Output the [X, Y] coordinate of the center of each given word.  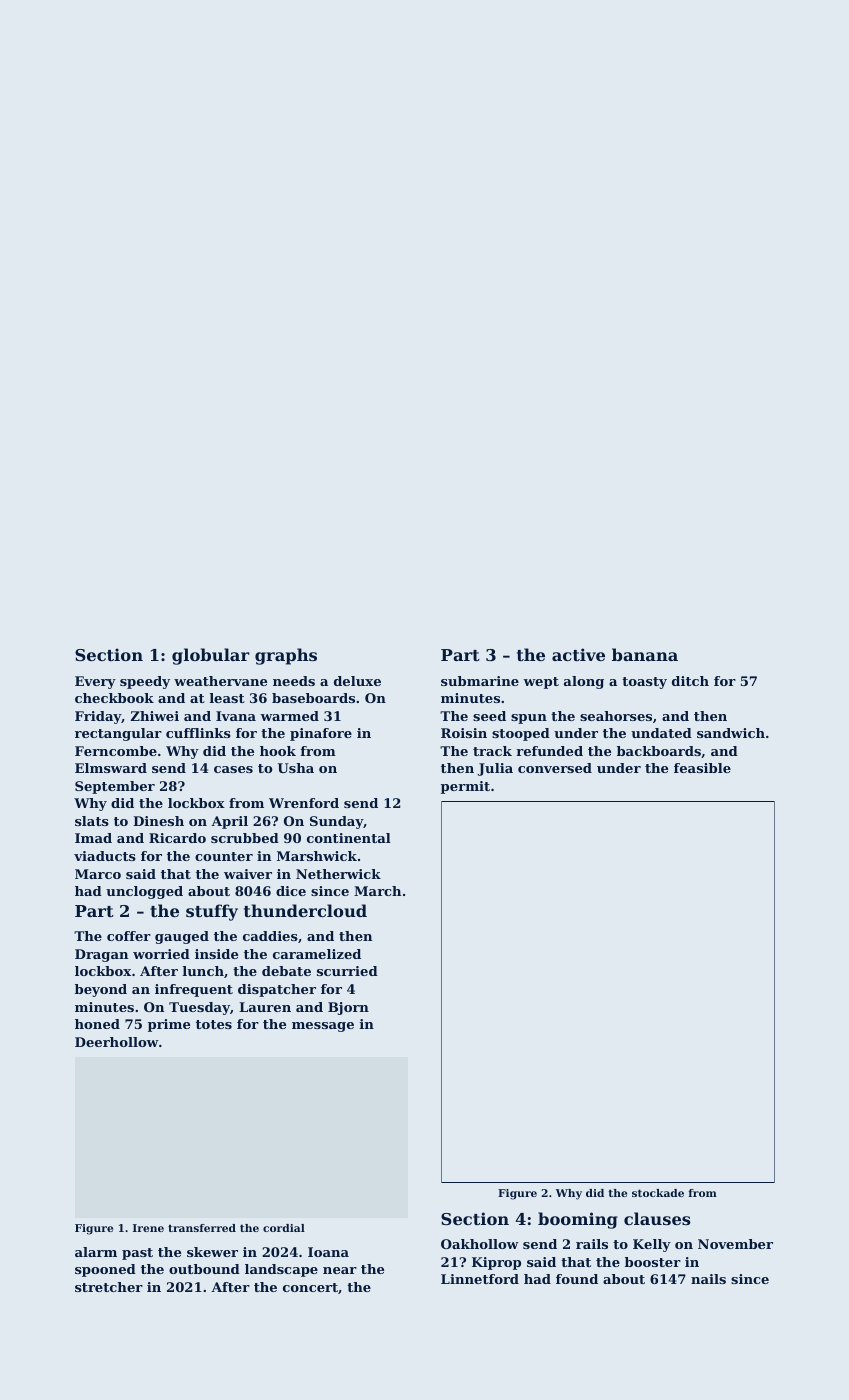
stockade [658, 1193]
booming [578, 1220]
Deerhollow [117, 1042]
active [578, 654]
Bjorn [348, 1008]
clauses [657, 1218]
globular [211, 656]
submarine [480, 681]
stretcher [109, 1287]
